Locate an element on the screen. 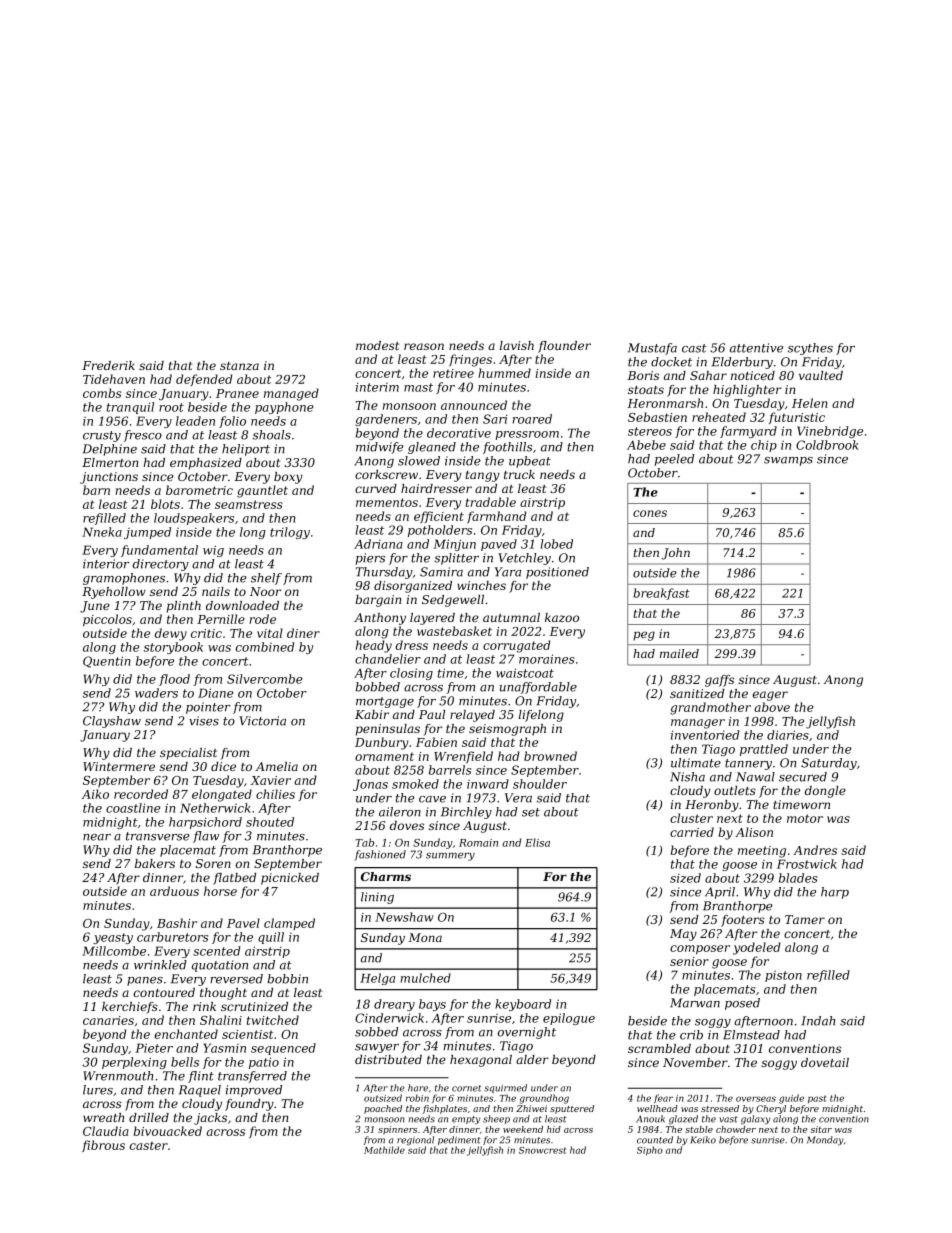  Indah is located at coordinates (818, 1021).
